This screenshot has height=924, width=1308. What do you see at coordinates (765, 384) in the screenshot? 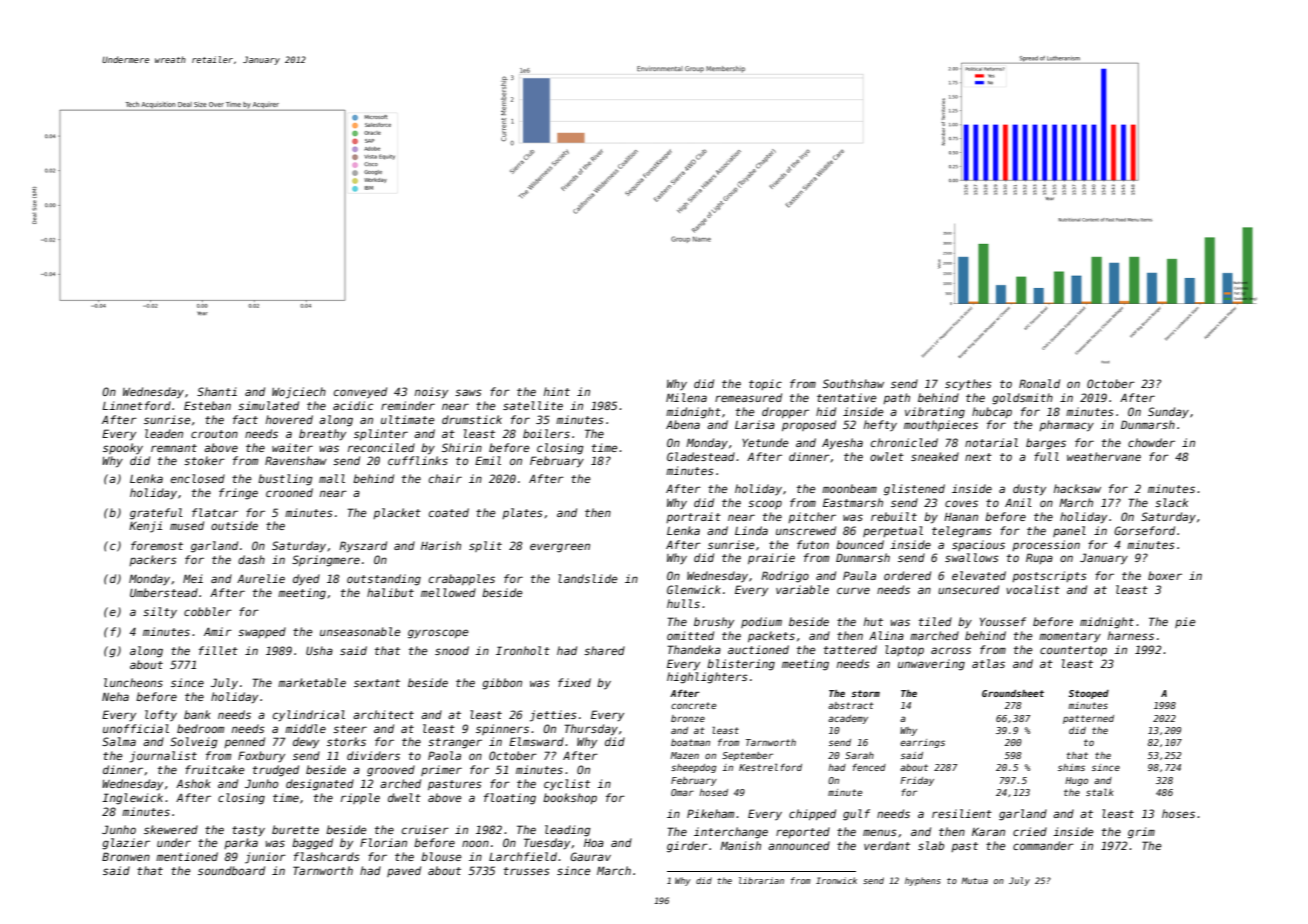
I see `topic` at bounding box center [765, 384].
